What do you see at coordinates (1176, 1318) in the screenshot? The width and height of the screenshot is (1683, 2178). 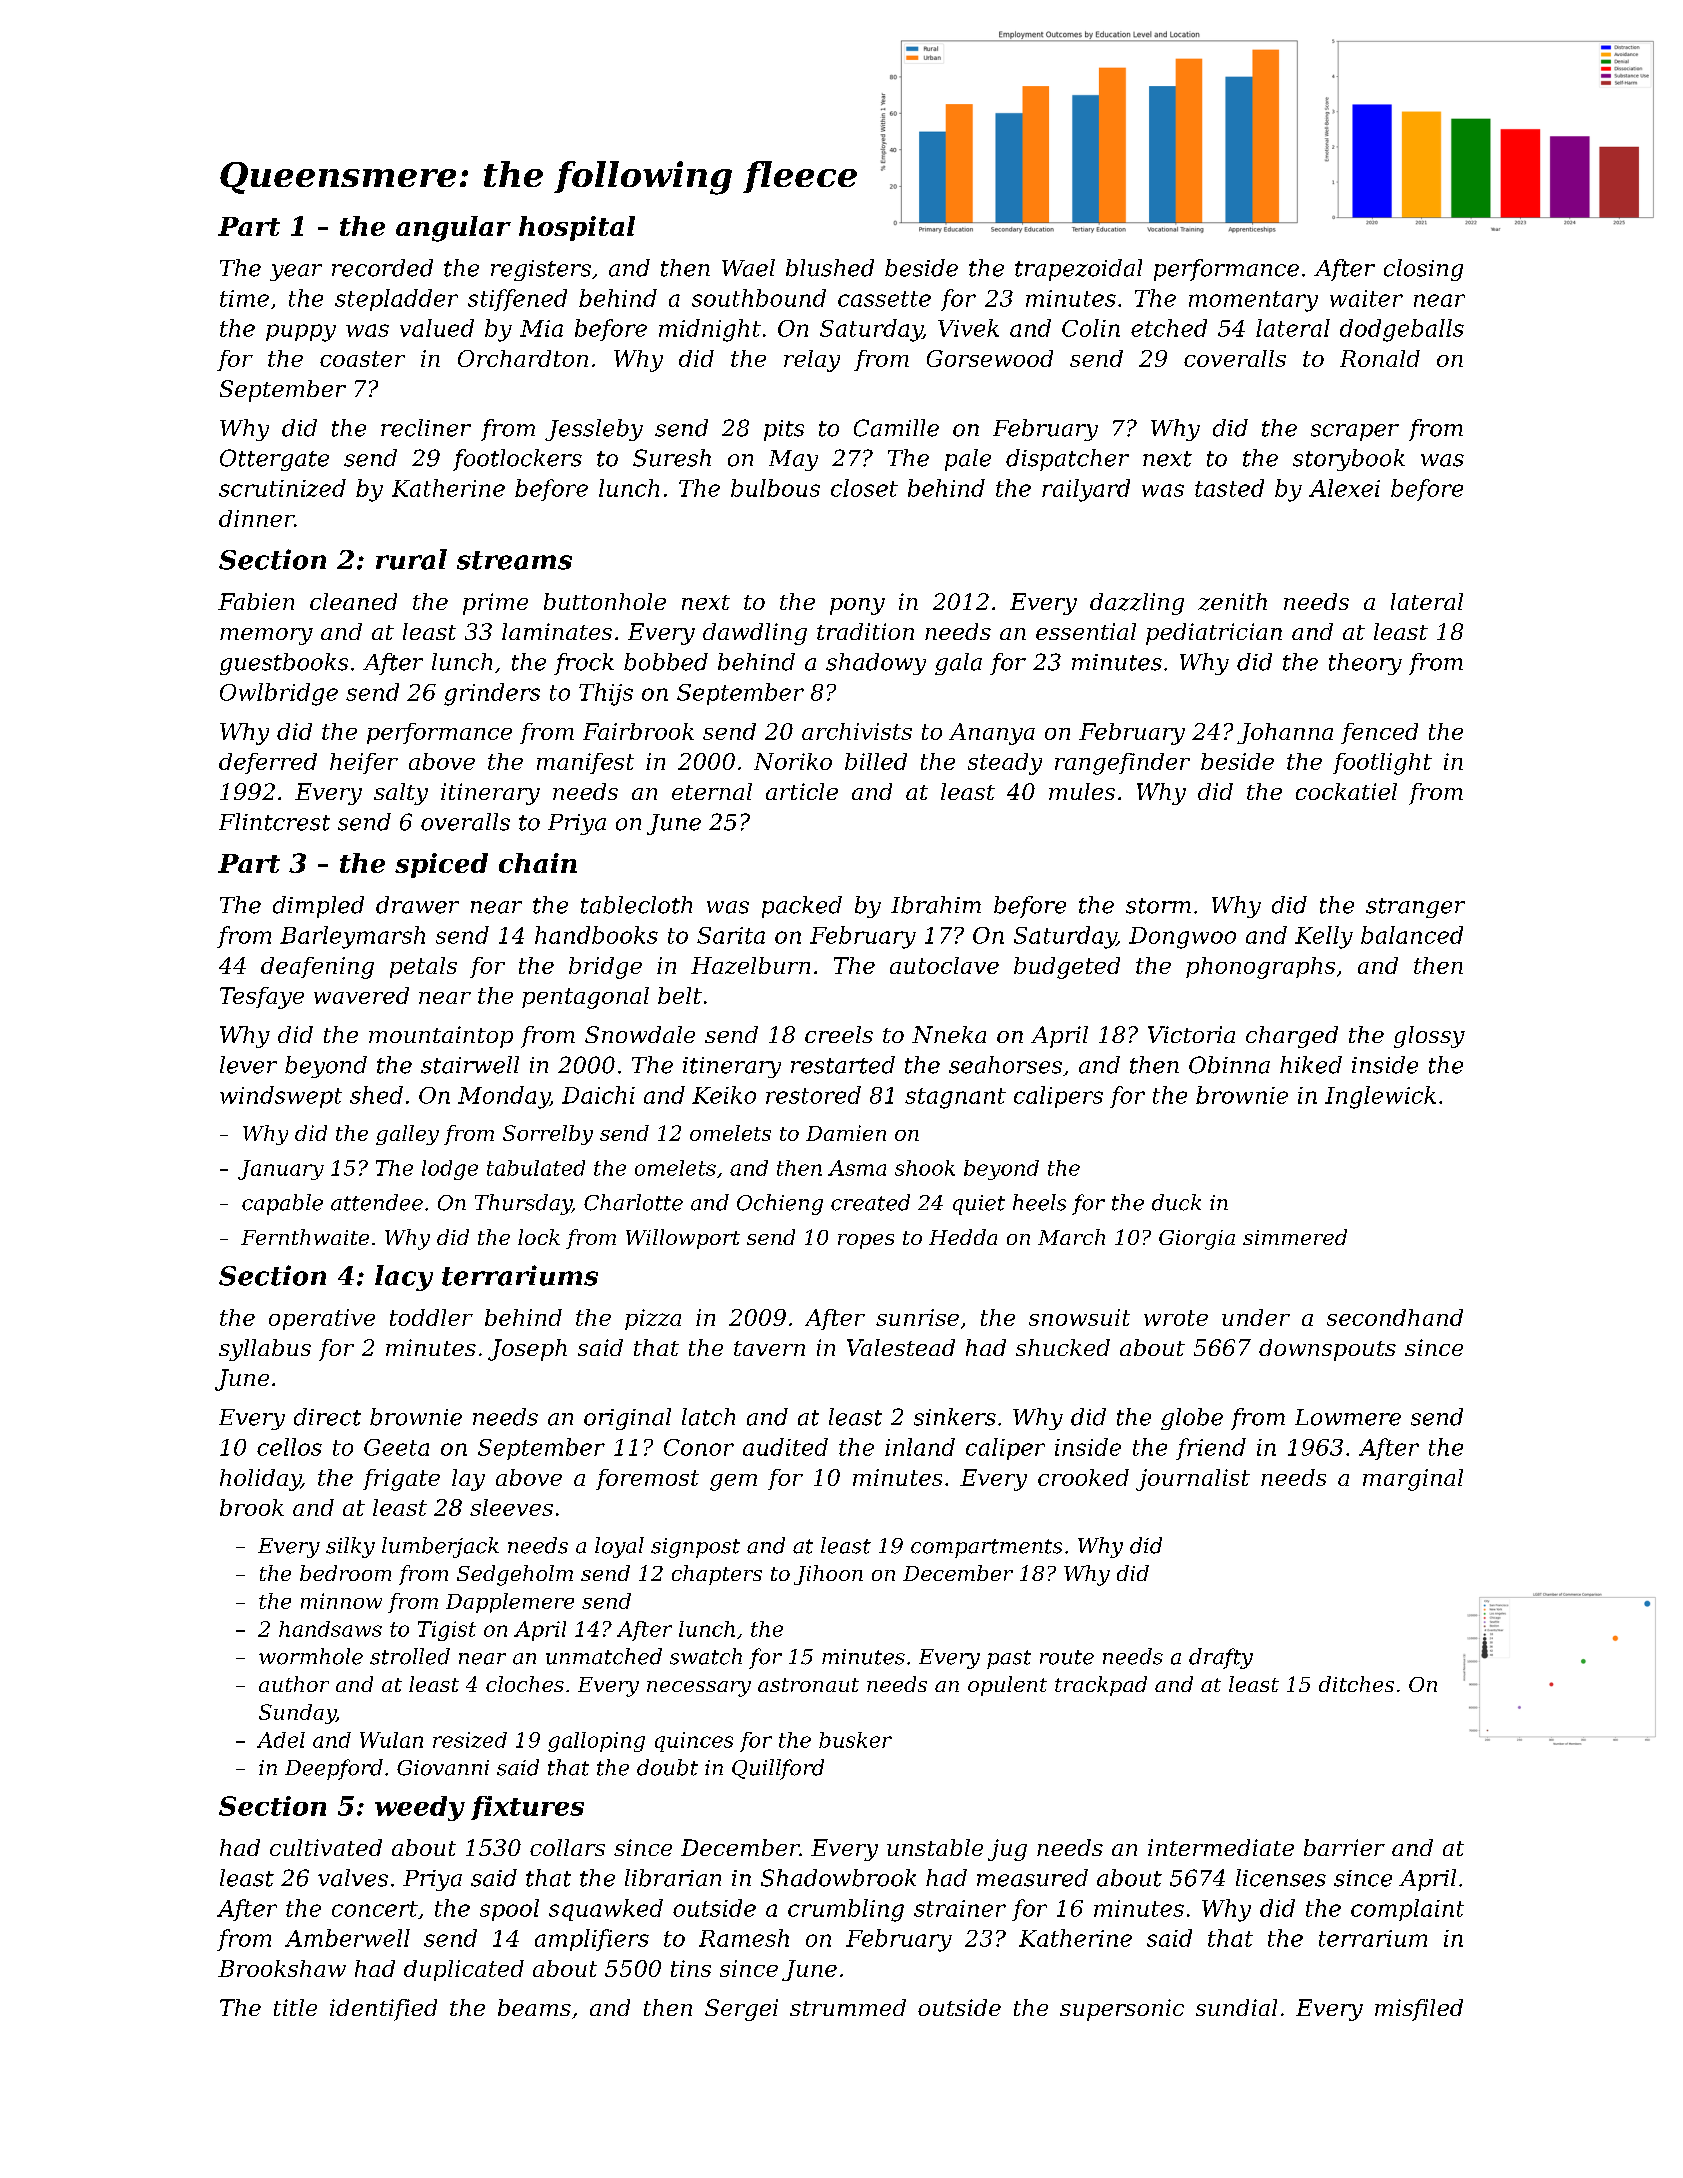 I see `wrote` at bounding box center [1176, 1318].
